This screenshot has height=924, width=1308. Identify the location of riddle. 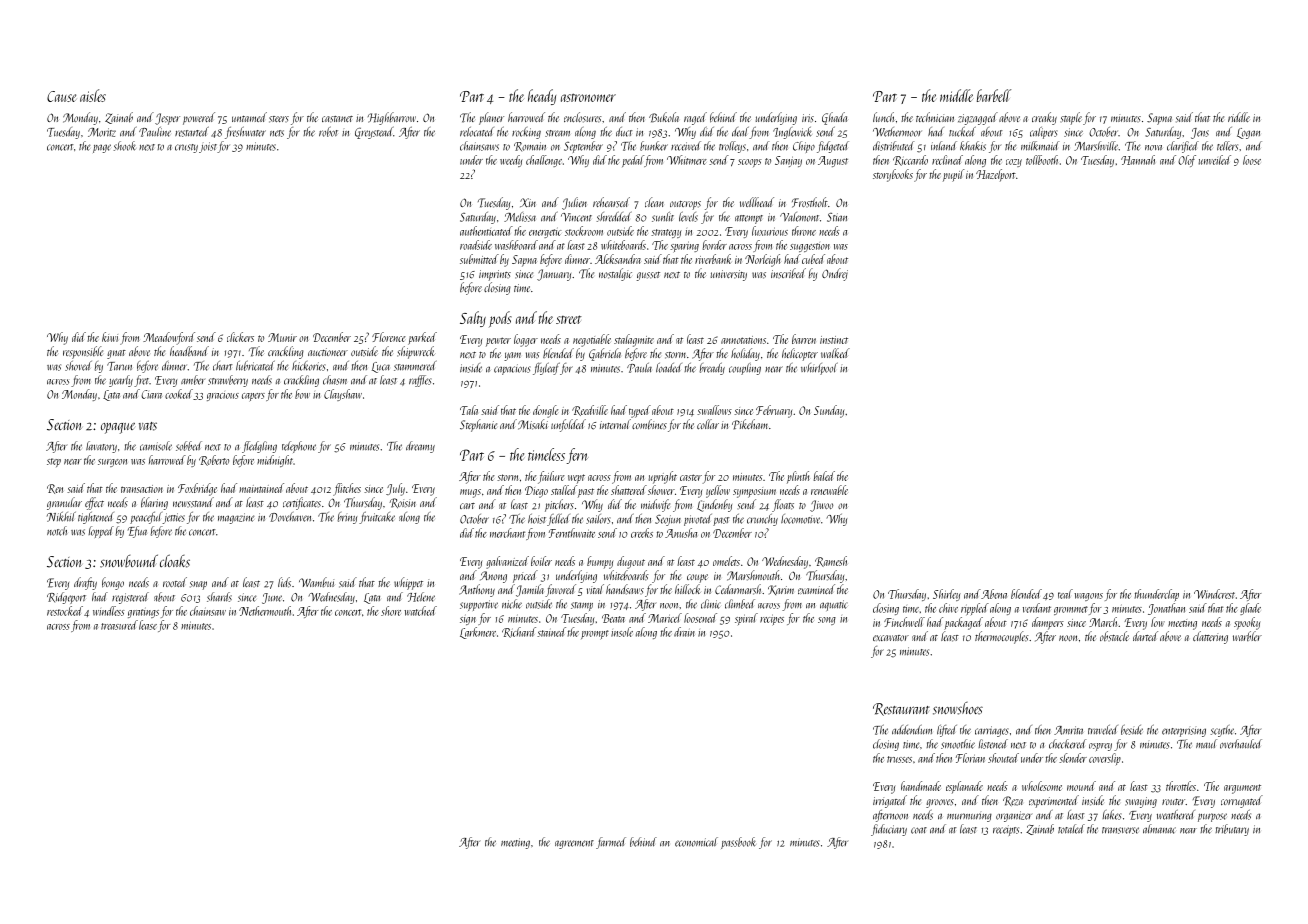
(1239, 117).
